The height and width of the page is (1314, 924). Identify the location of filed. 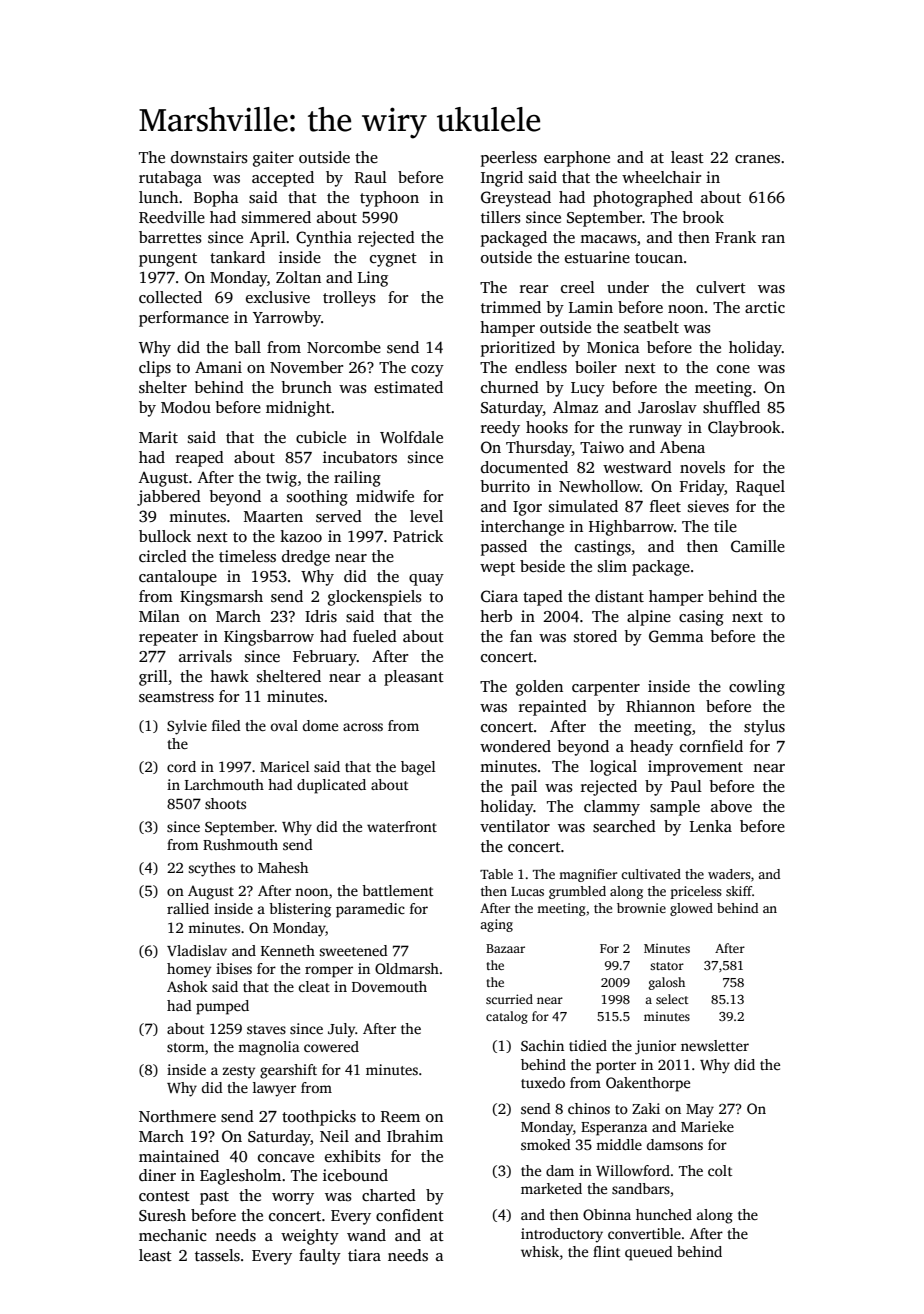
(226, 725).
